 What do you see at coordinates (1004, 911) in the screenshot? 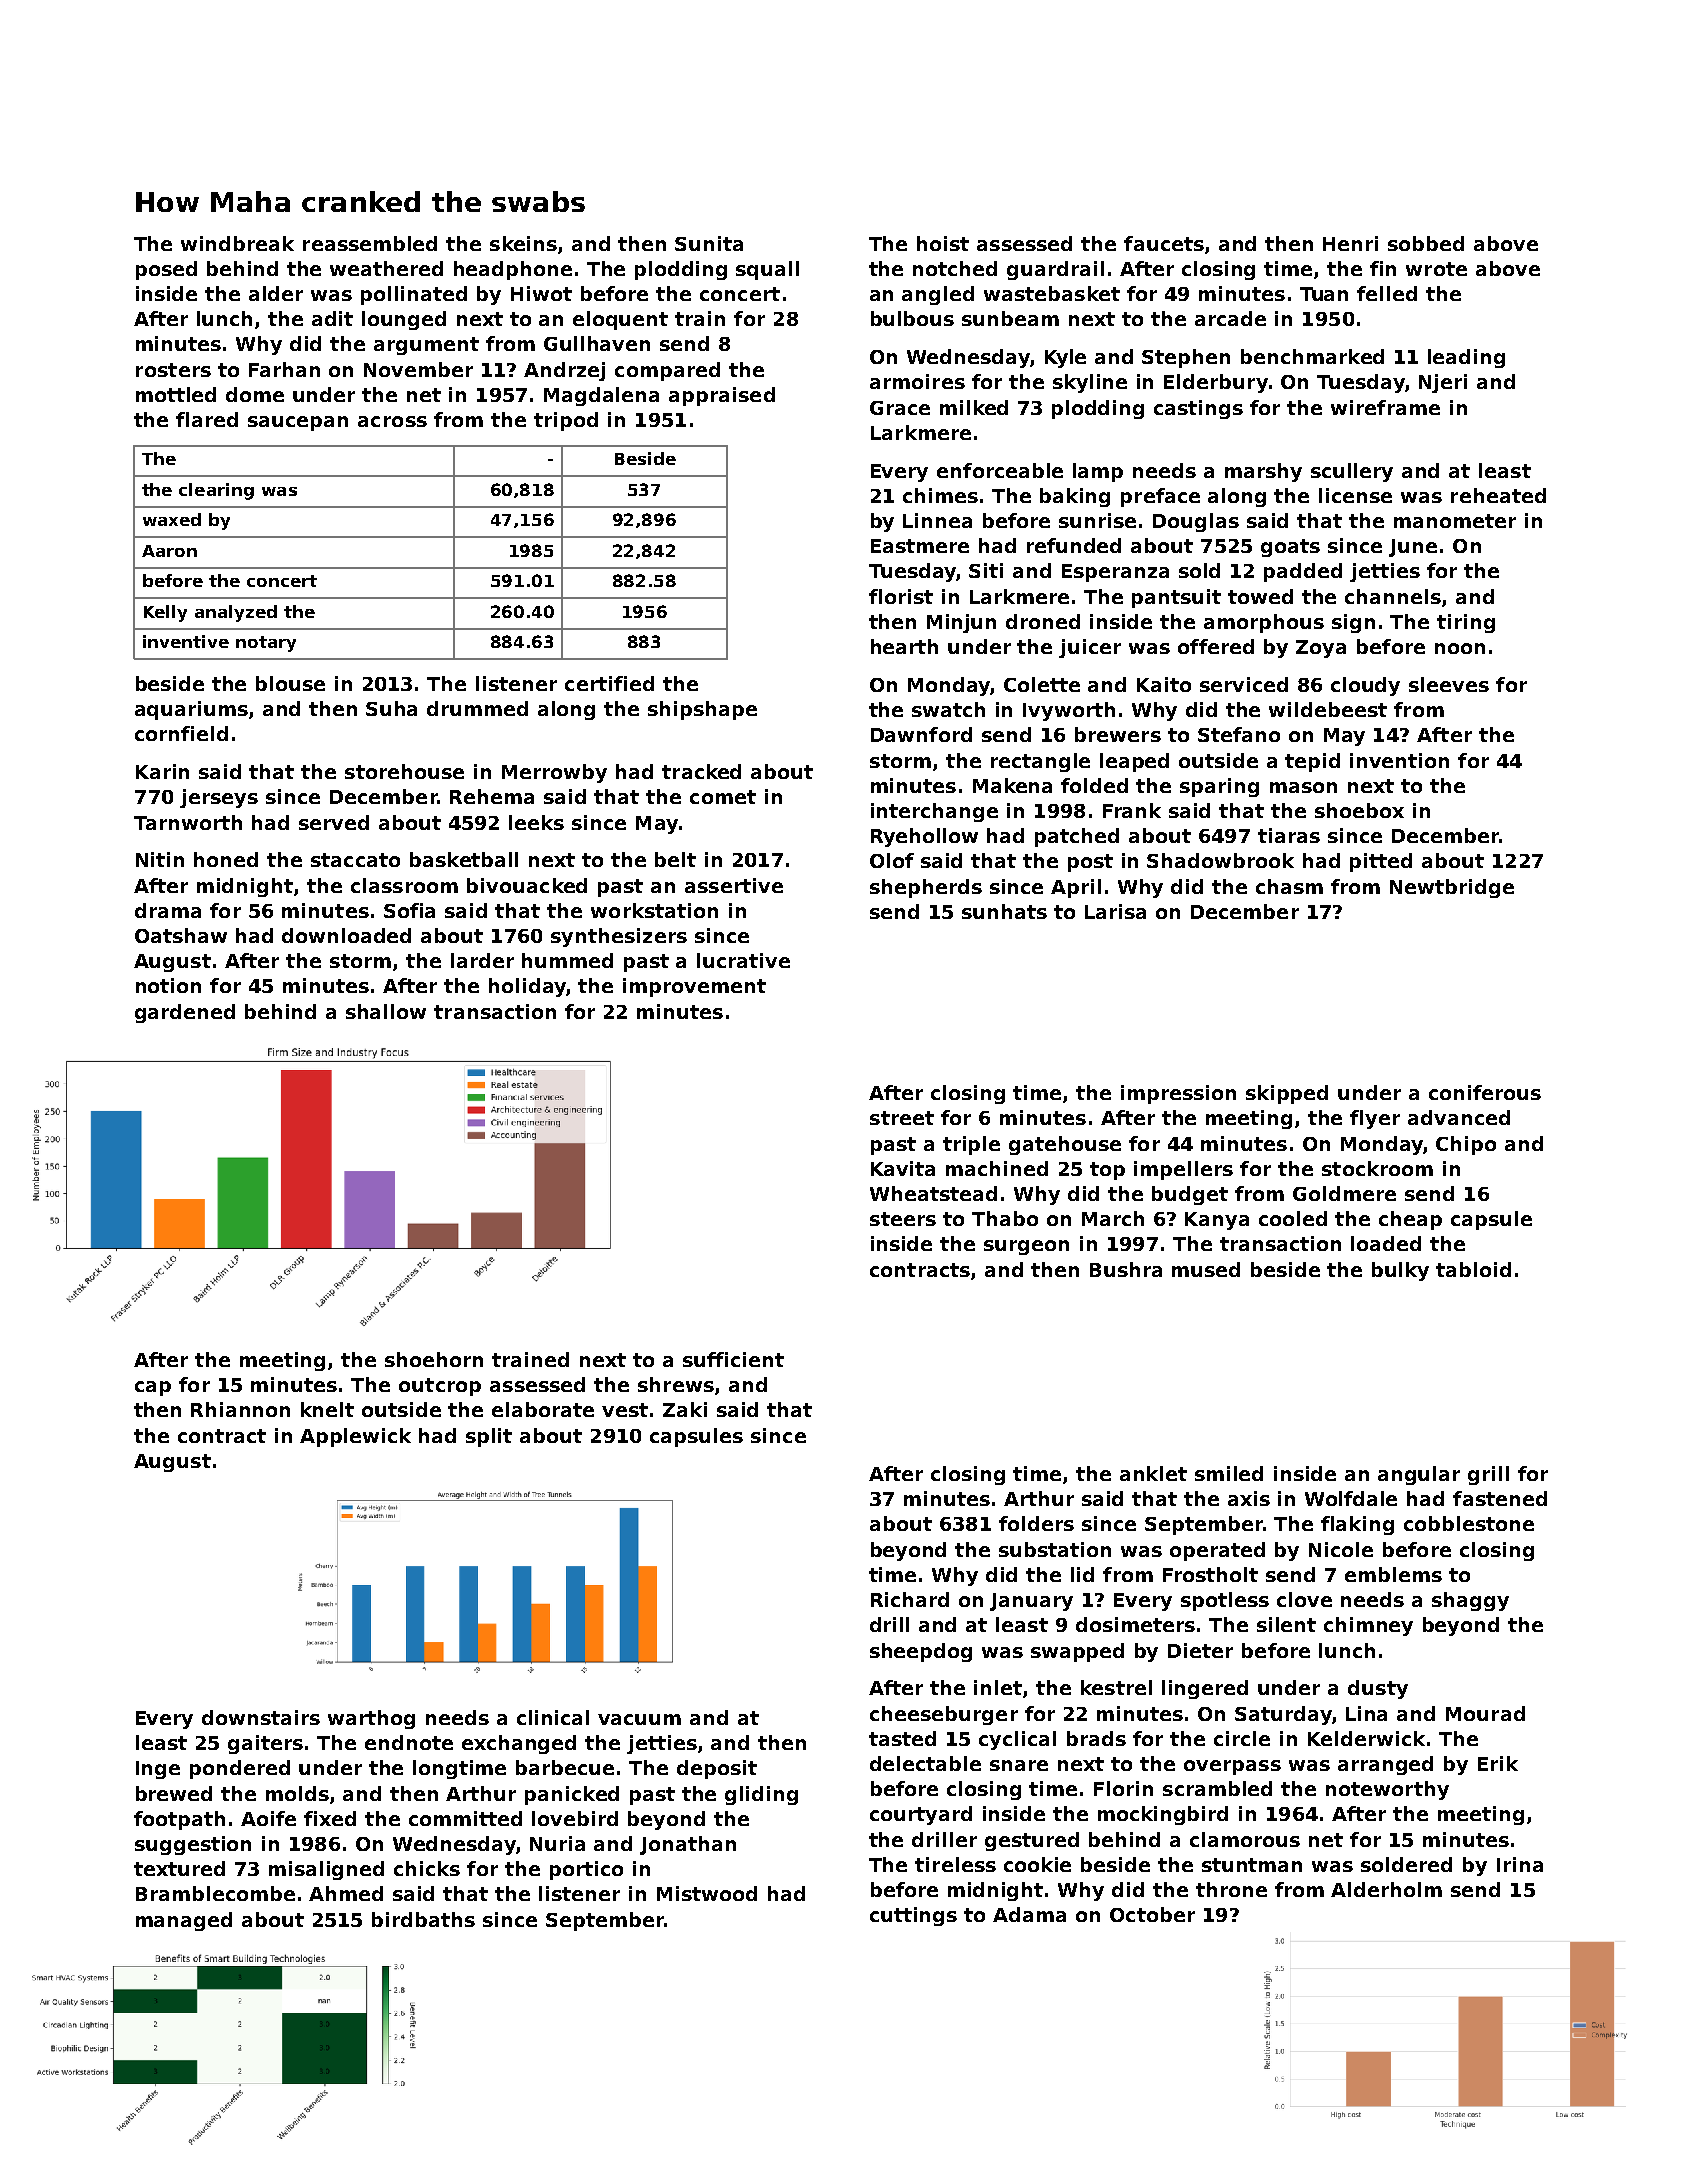
I see `sunhats` at bounding box center [1004, 911].
